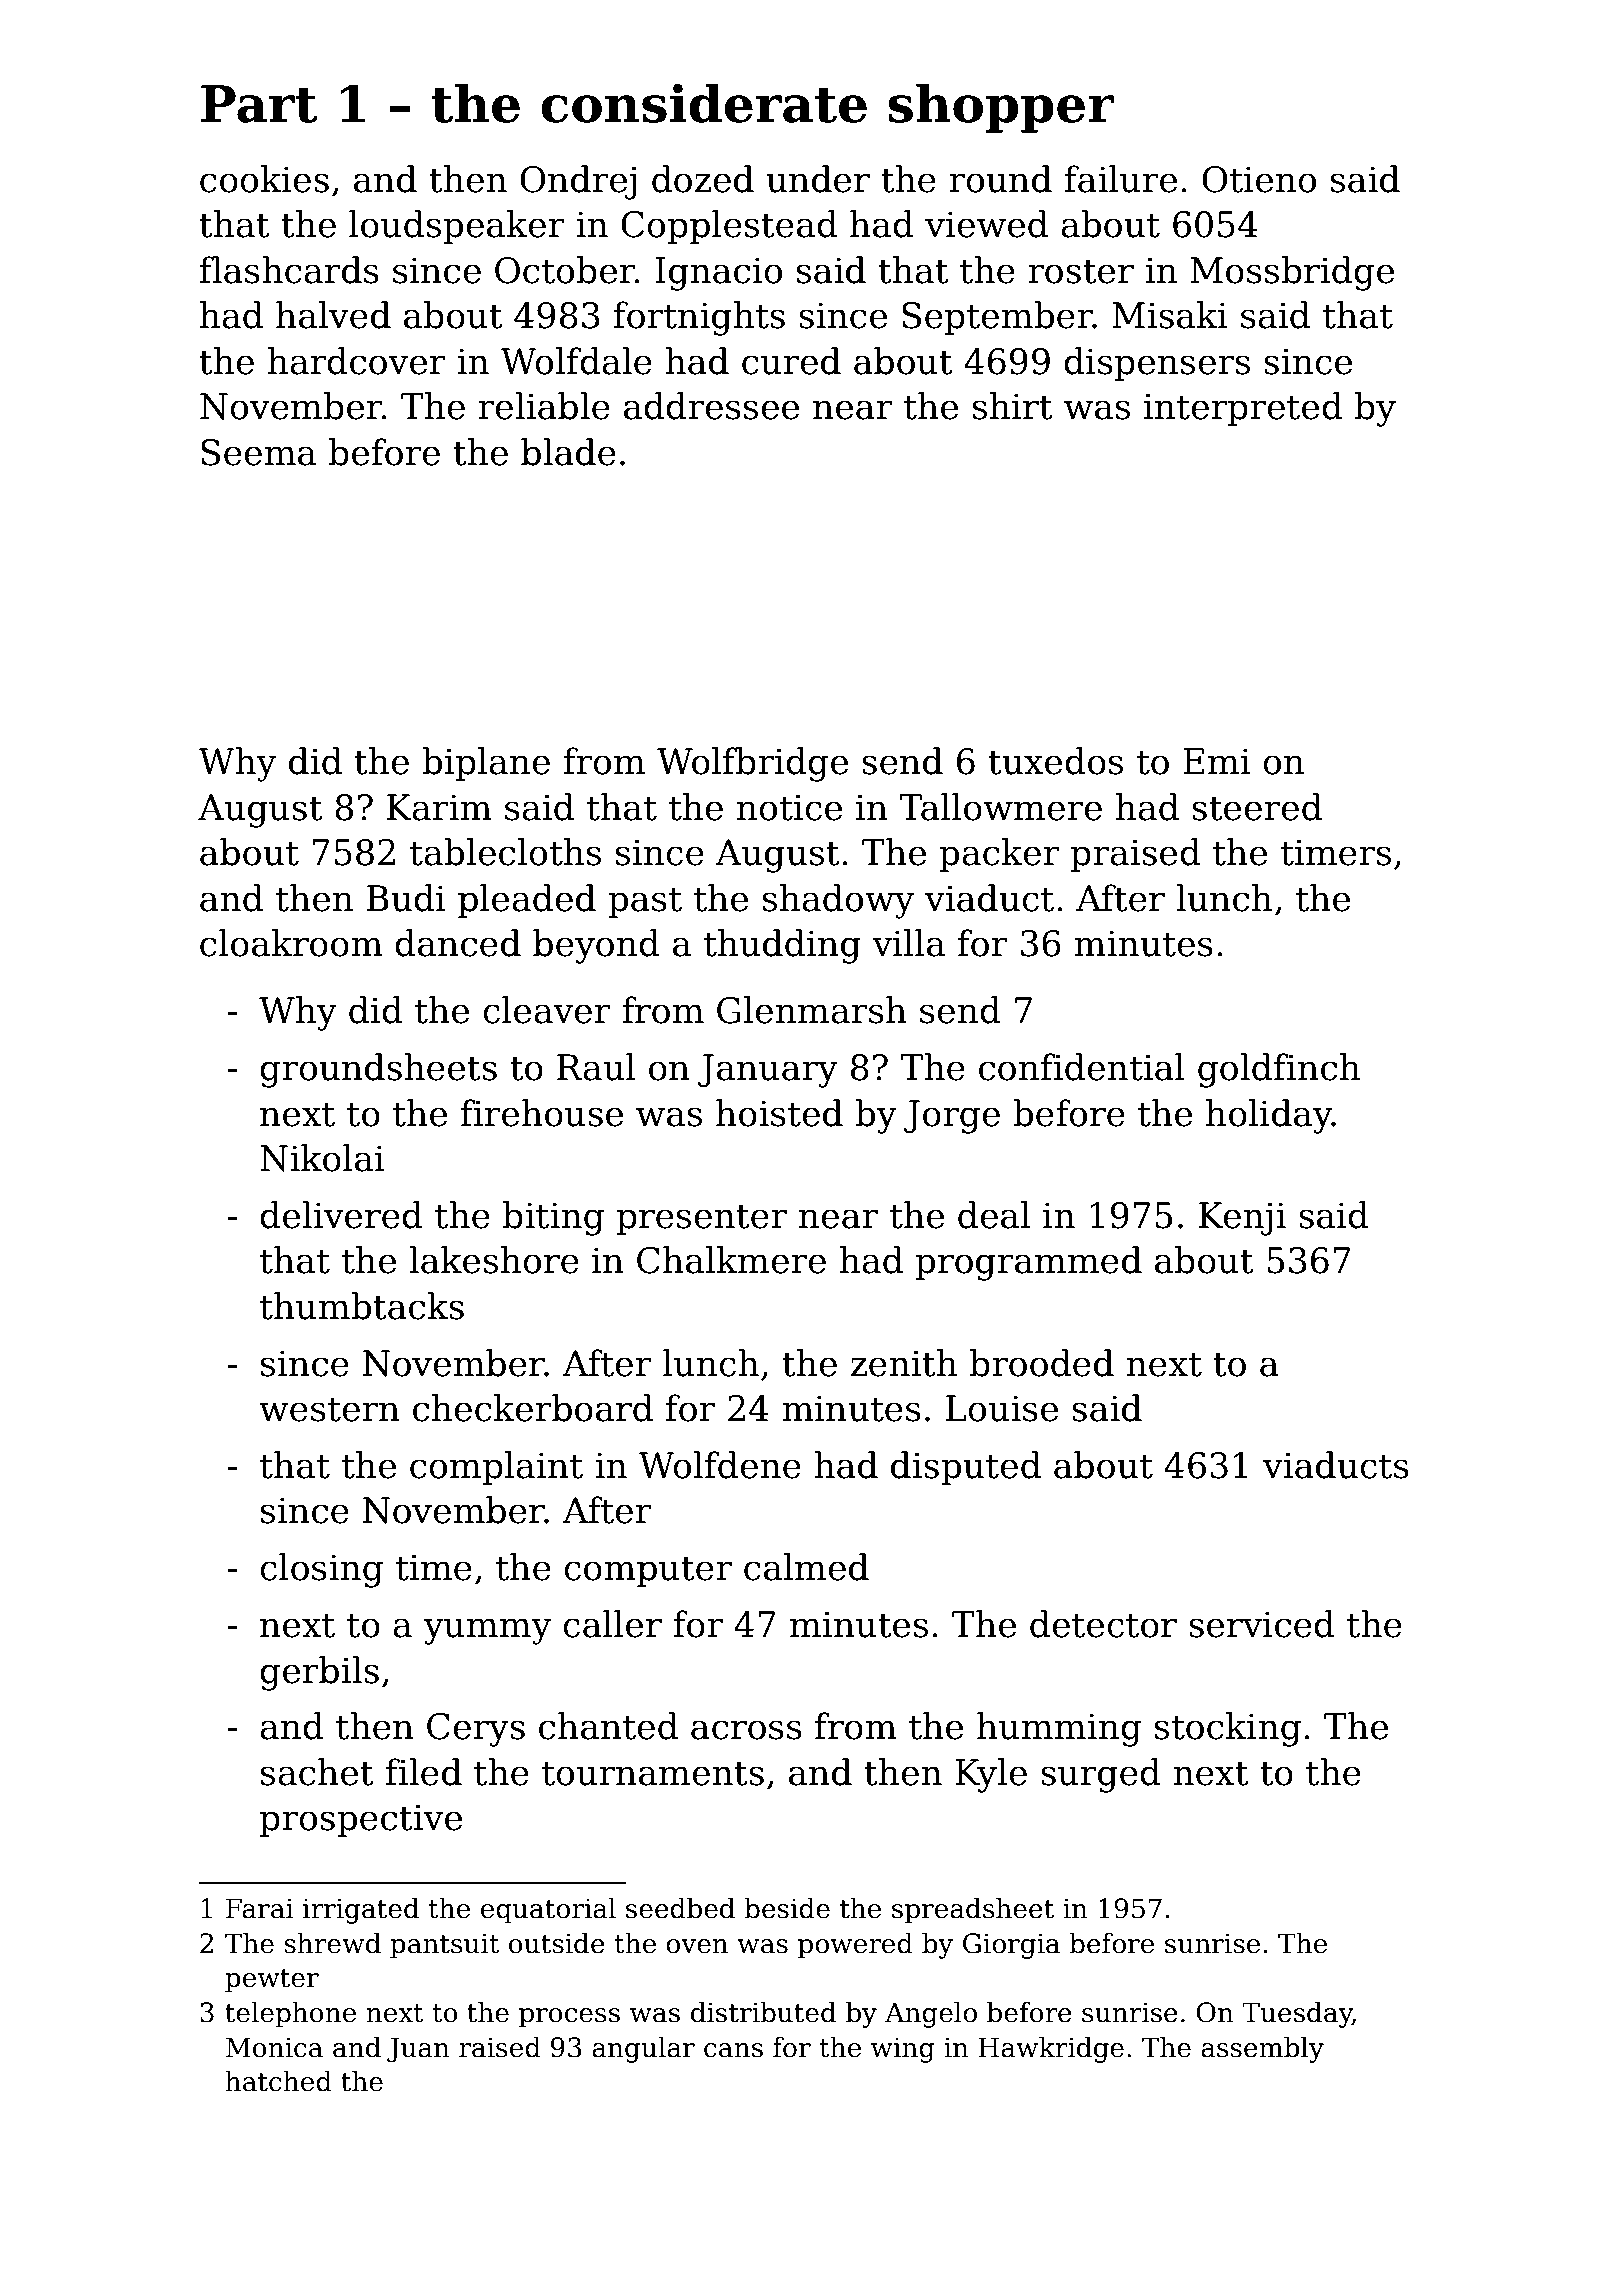 The image size is (1620, 2292). Describe the element at coordinates (704, 103) in the image. I see `considerate` at that location.
